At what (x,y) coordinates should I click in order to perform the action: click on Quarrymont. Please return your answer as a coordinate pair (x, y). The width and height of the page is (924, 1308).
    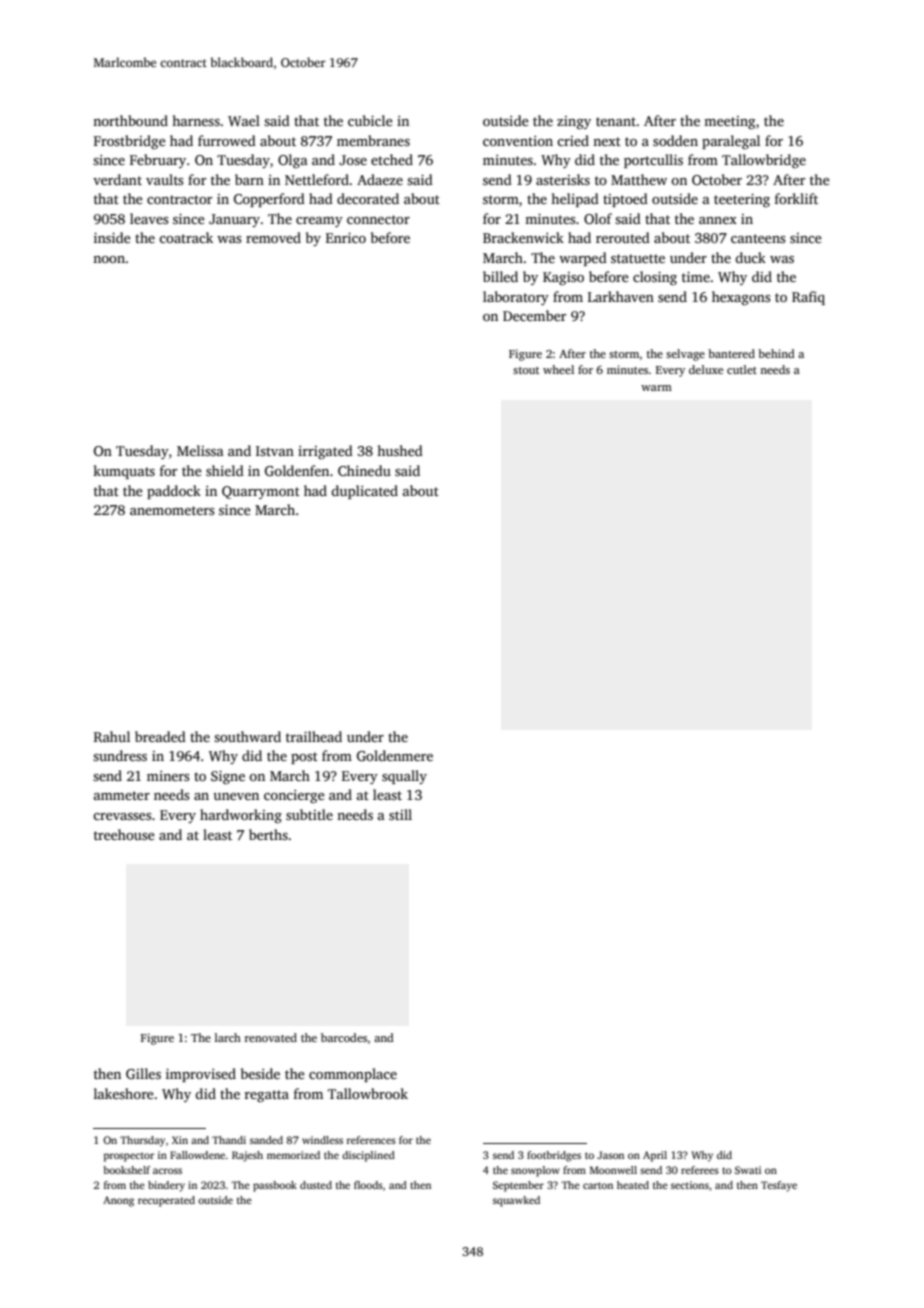
    Looking at the image, I should click on (261, 492).
